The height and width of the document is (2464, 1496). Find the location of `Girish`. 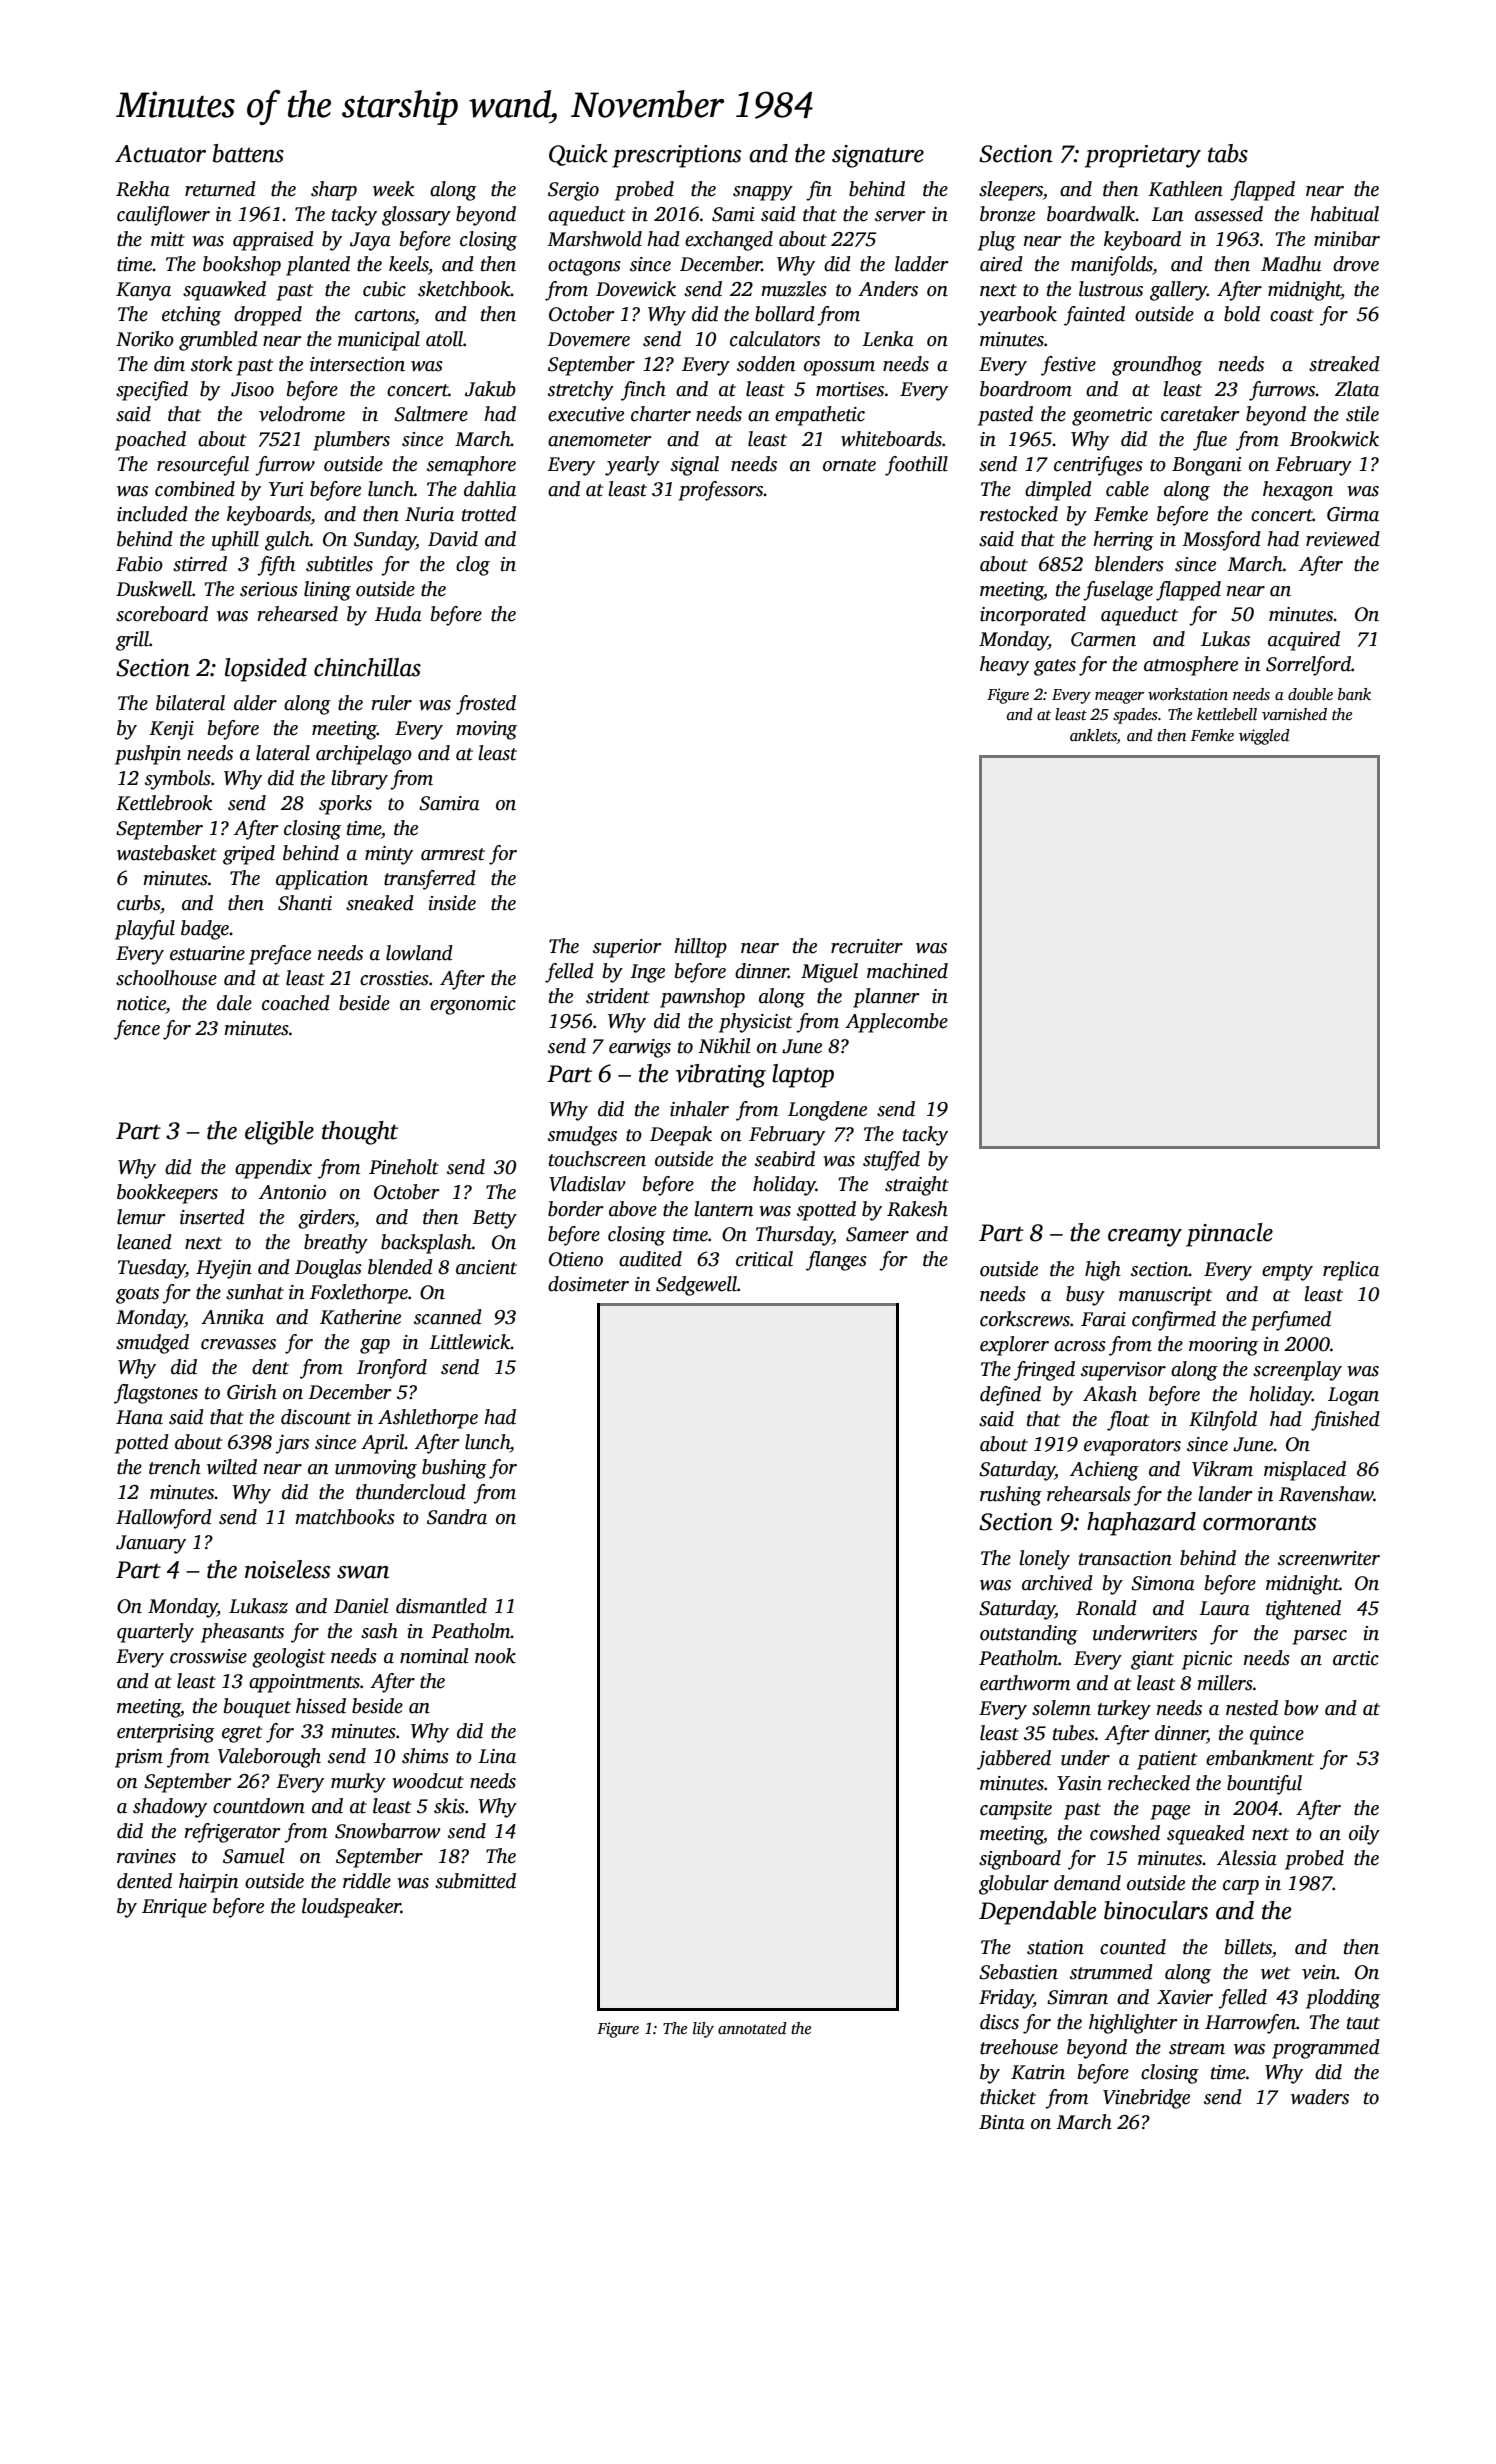

Girish is located at coordinates (252, 1392).
